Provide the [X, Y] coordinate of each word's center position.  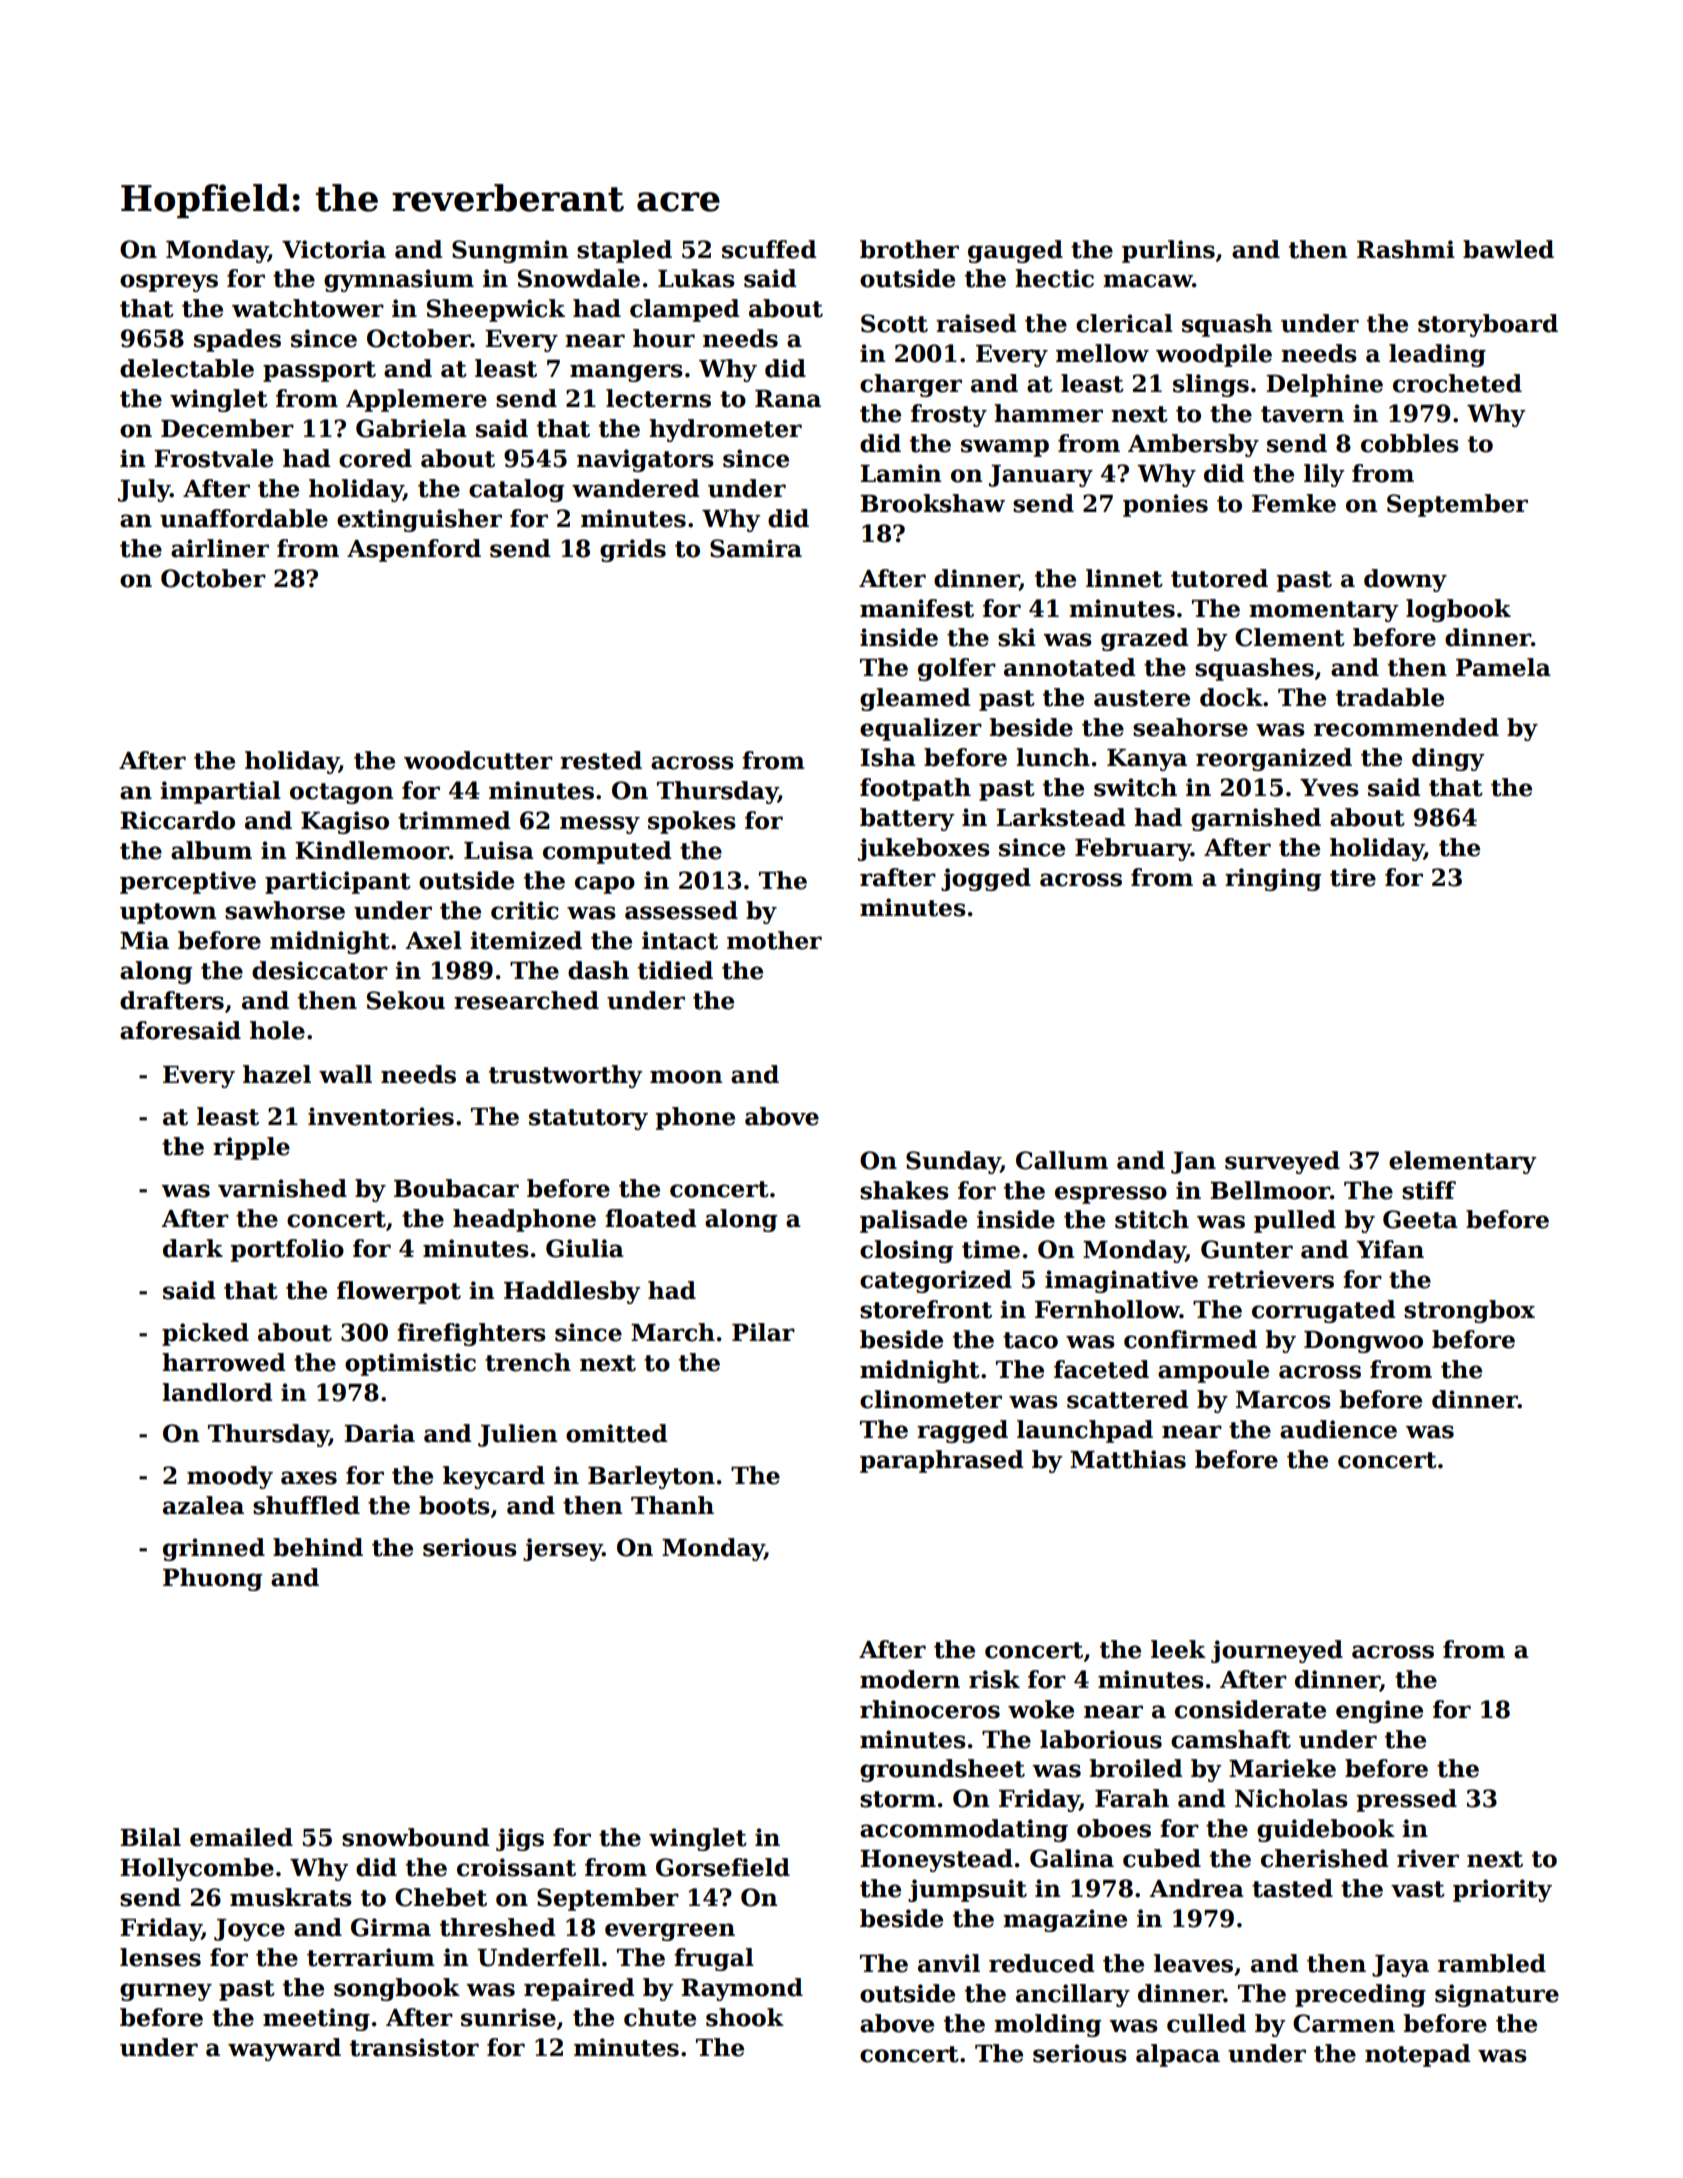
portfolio [287, 1250]
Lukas [696, 278]
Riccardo [177, 820]
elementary [1462, 1162]
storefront [926, 1309]
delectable [187, 368]
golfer [957, 669]
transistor [414, 2047]
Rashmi [1406, 249]
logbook [1458, 610]
